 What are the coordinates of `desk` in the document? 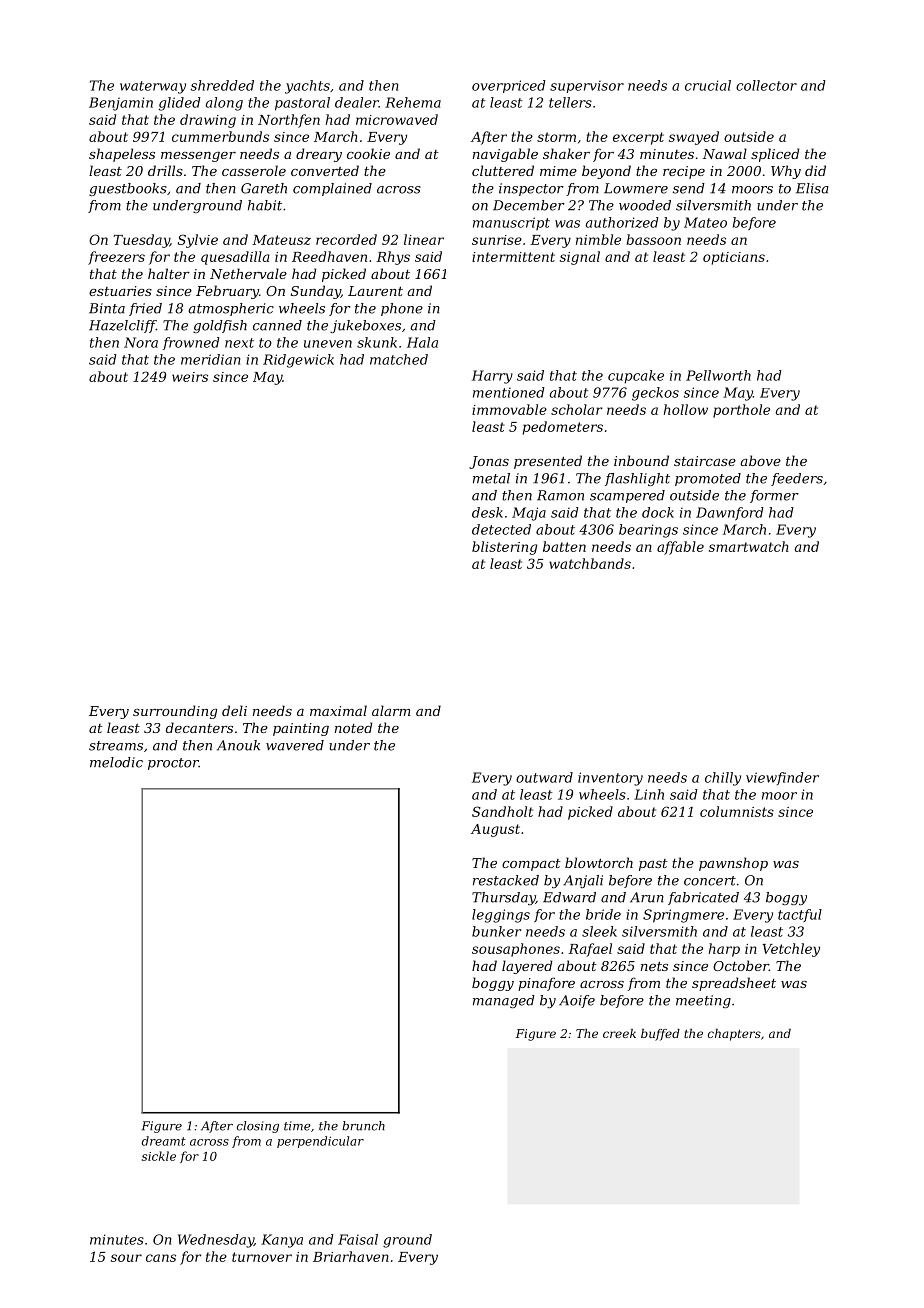 It's located at (487, 512).
